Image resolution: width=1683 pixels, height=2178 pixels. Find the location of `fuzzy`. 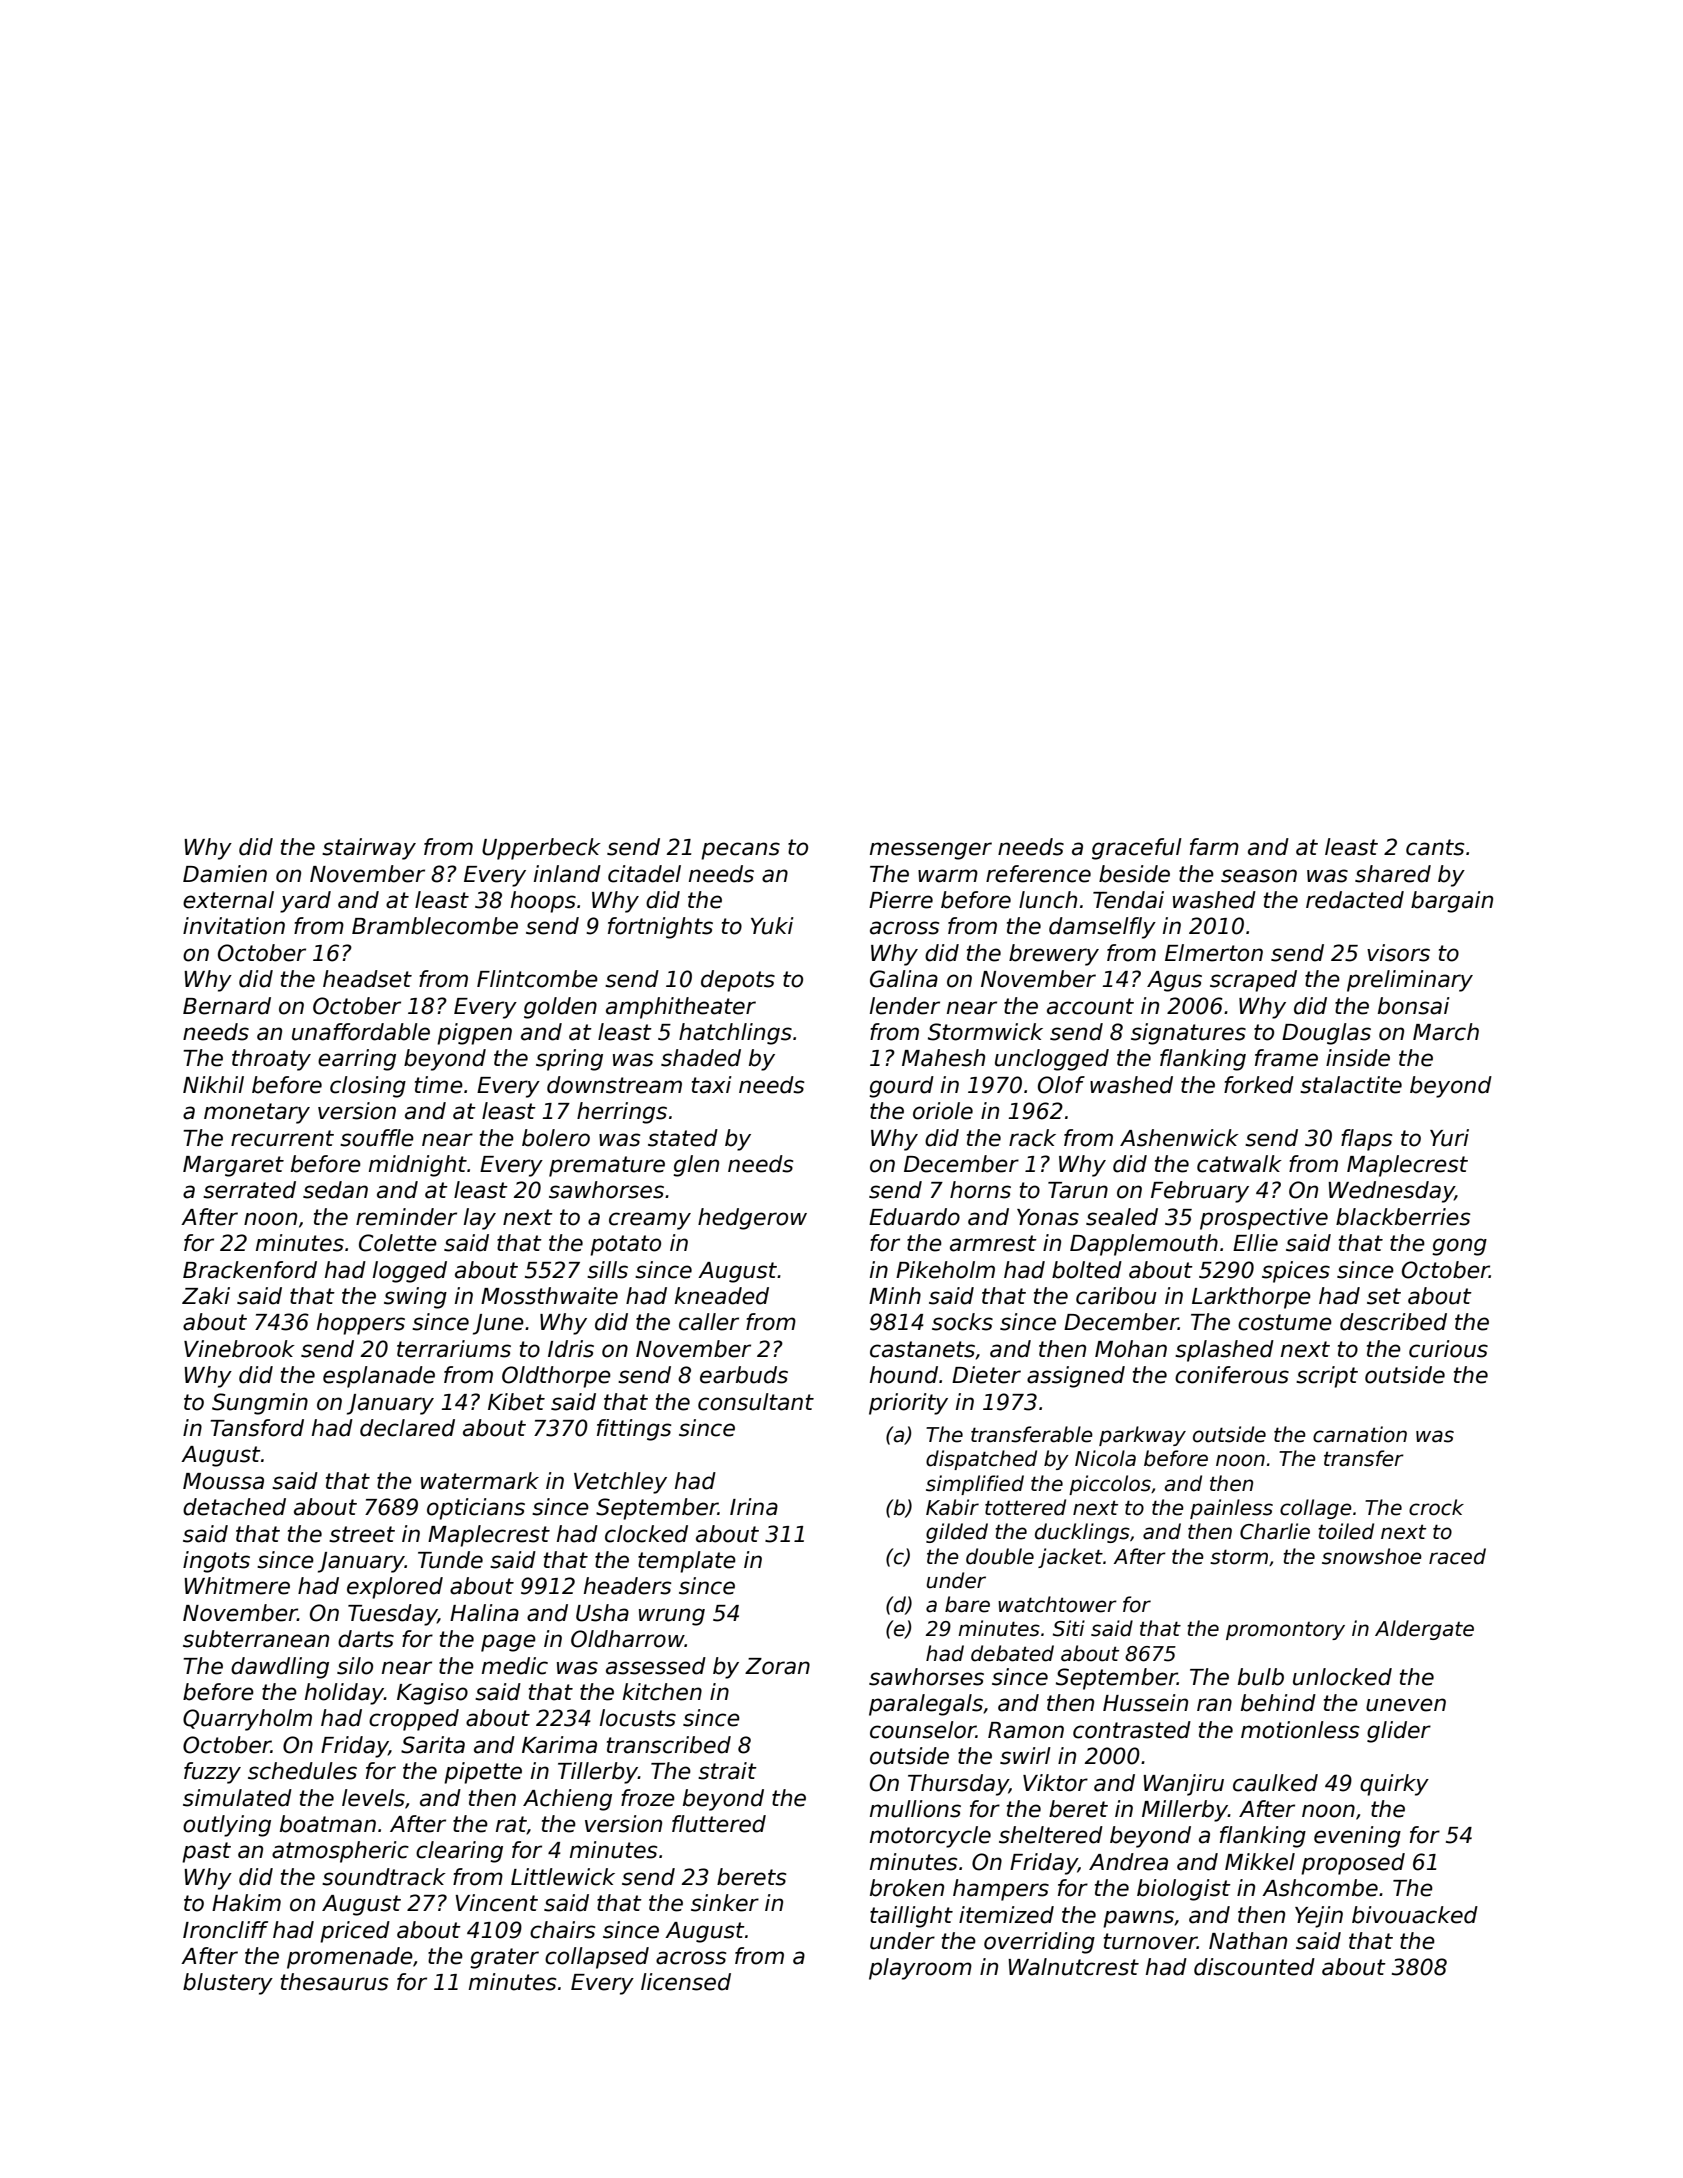

fuzzy is located at coordinates (212, 1773).
